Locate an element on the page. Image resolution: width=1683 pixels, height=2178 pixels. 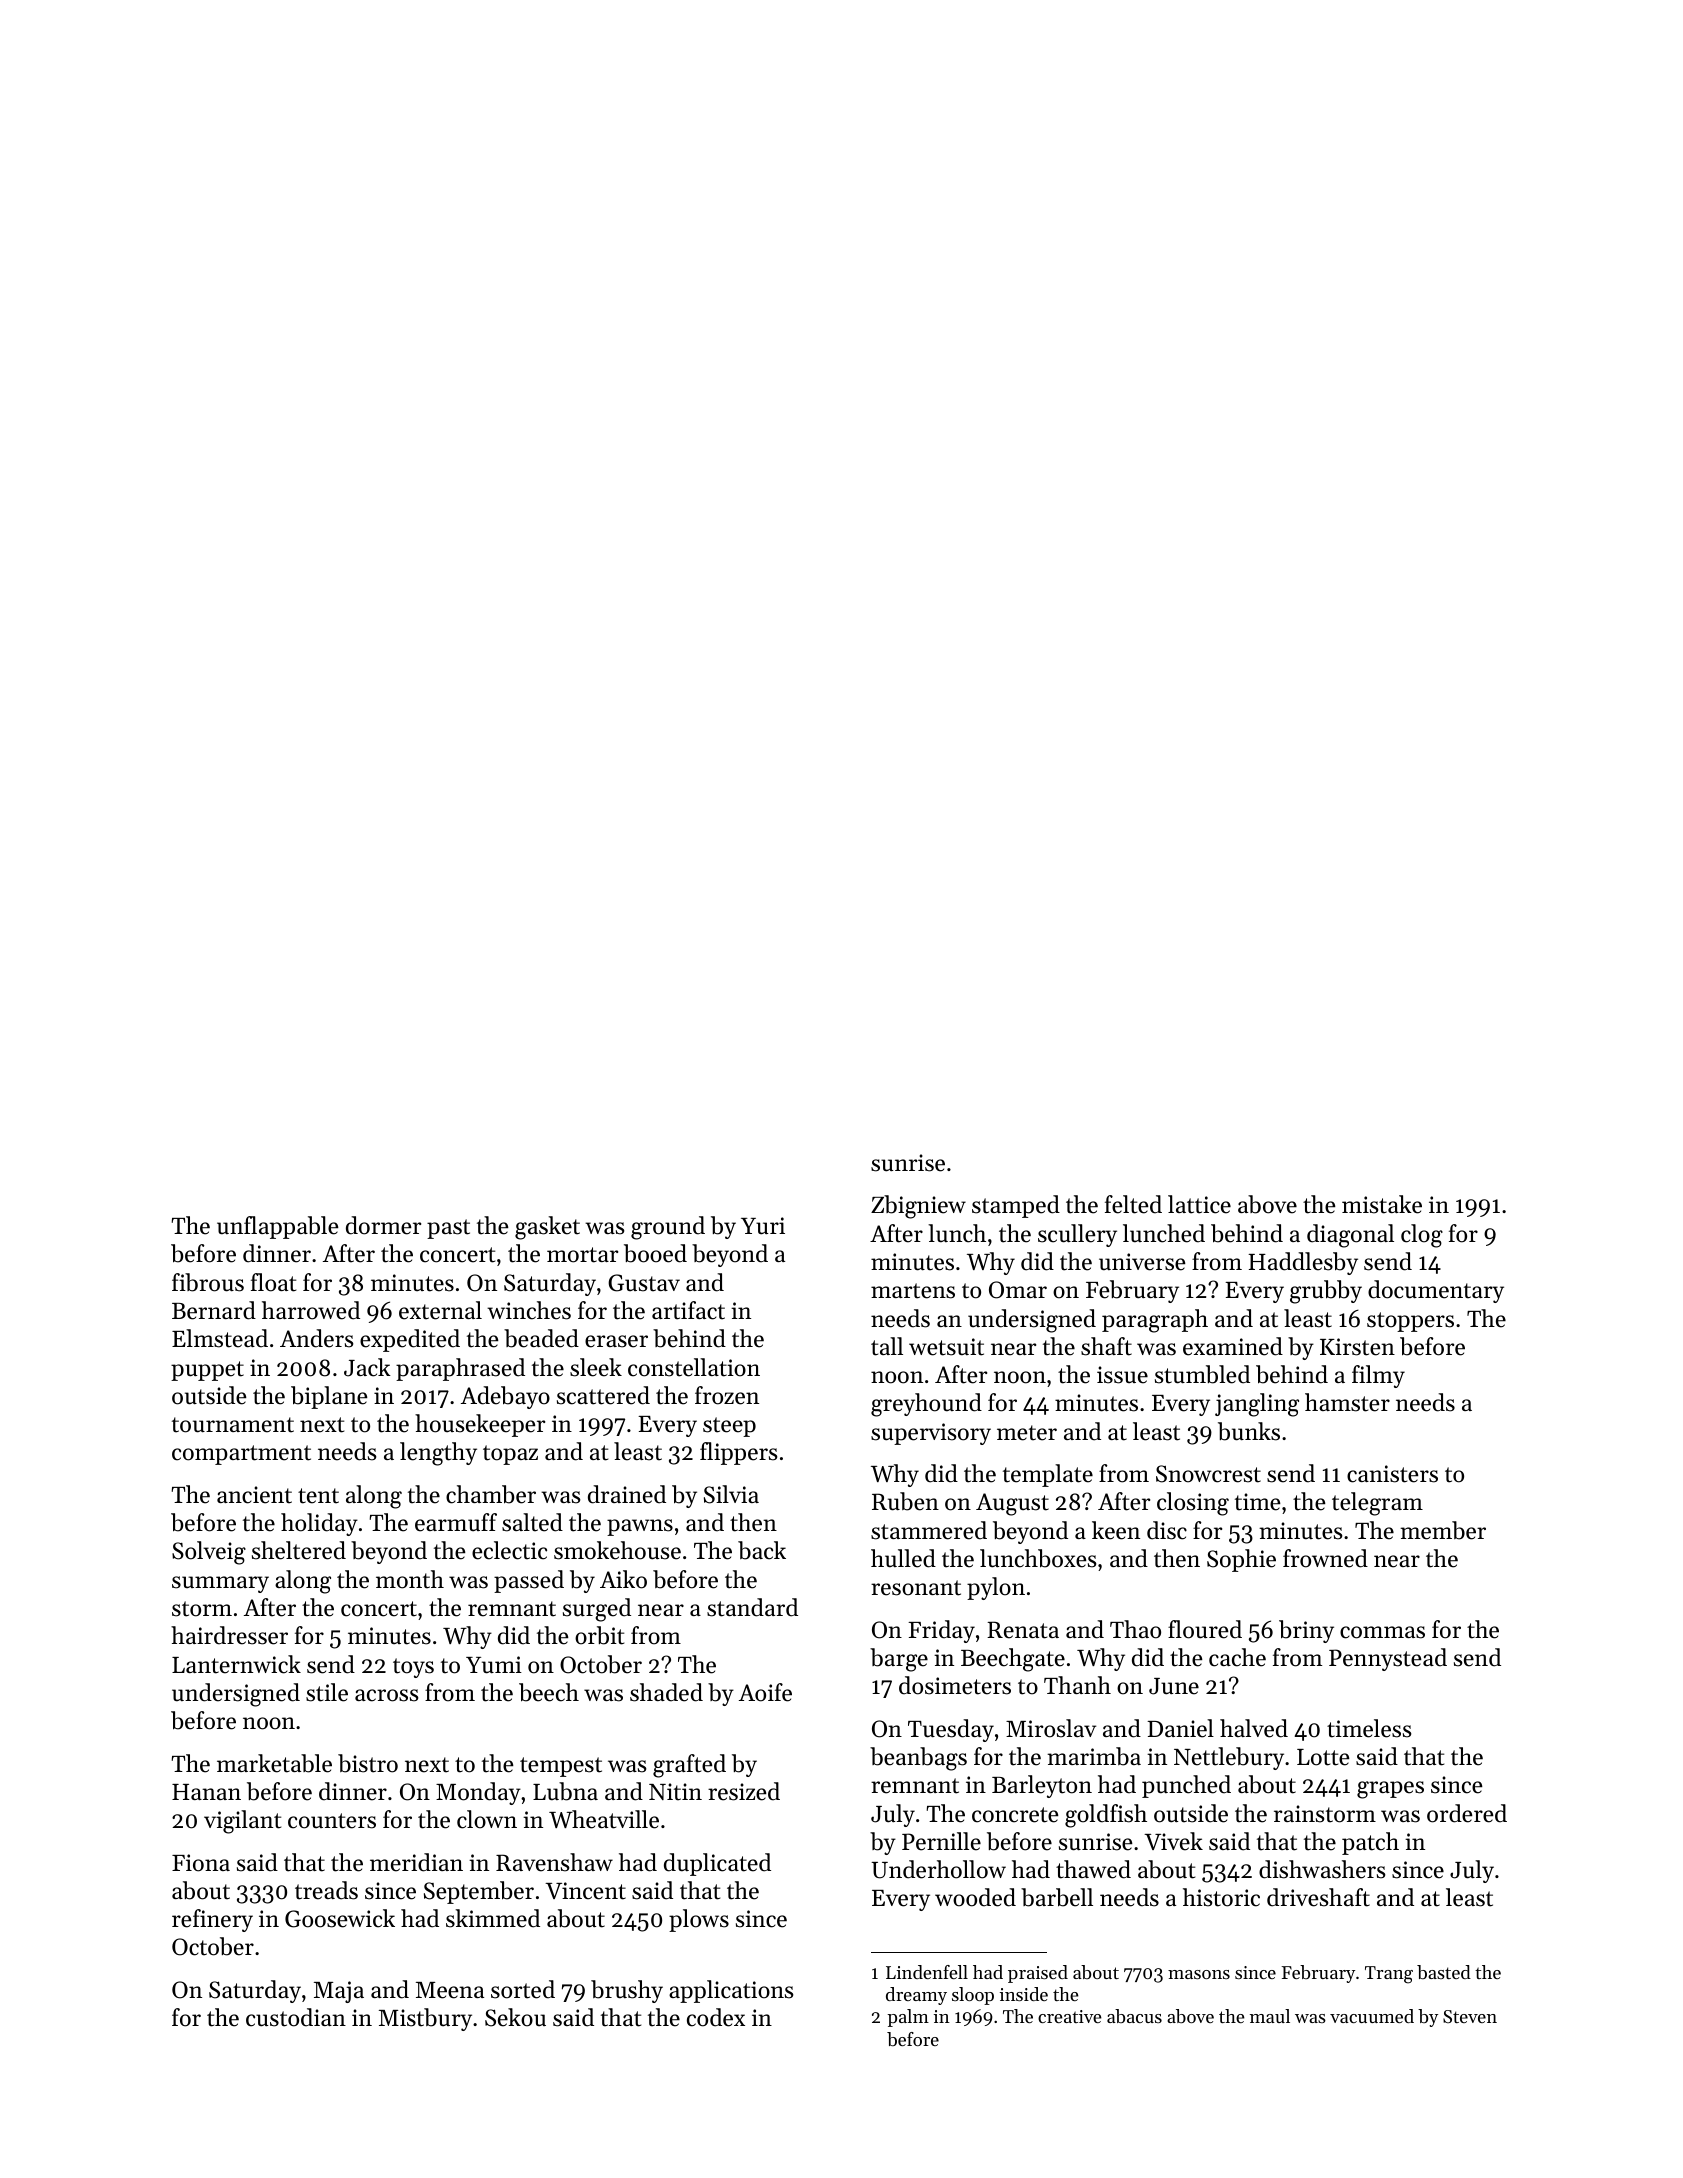
Lotte is located at coordinates (1323, 1757).
